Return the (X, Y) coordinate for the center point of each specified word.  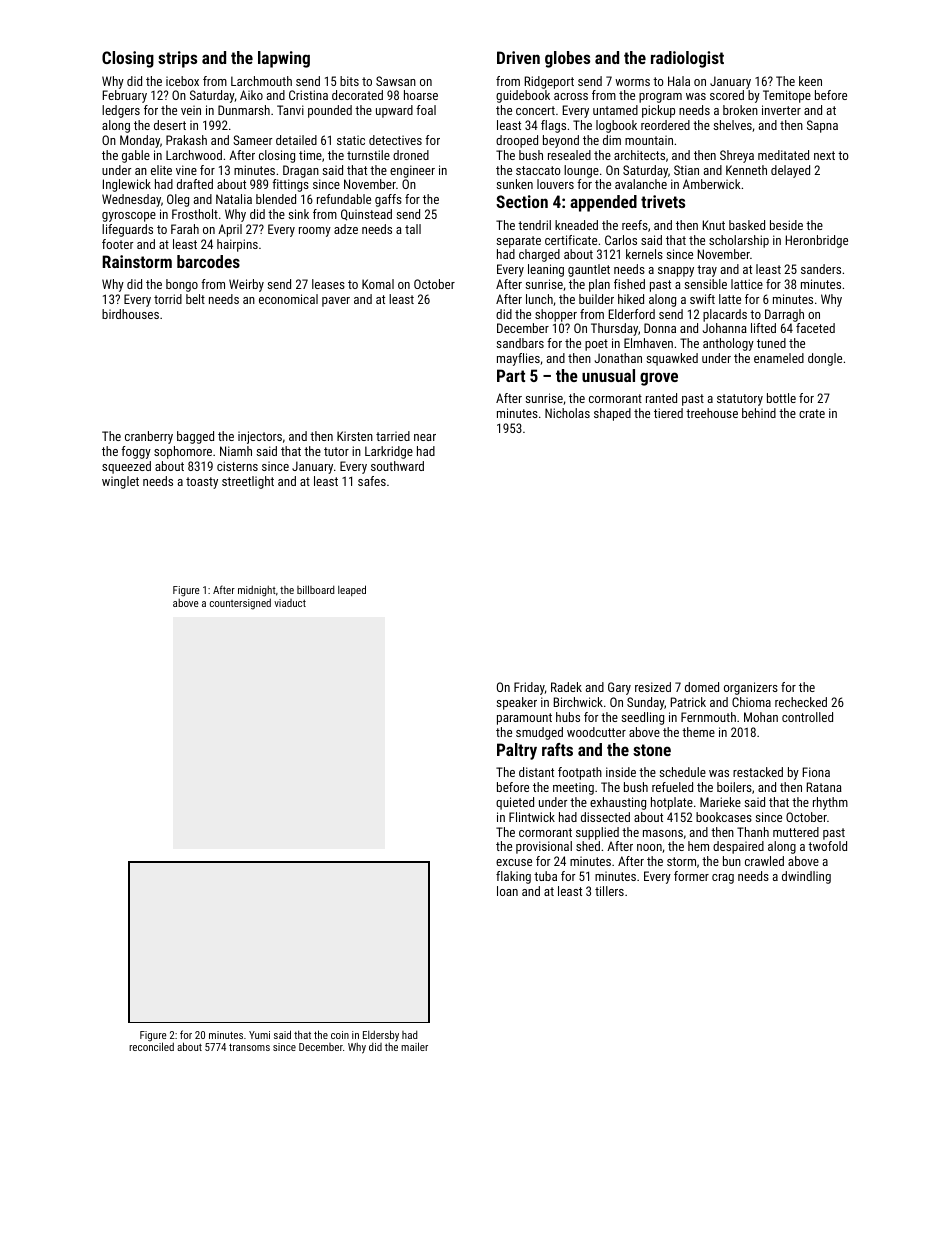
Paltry (517, 751)
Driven (518, 57)
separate (519, 242)
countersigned (240, 604)
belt (195, 299)
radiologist (687, 59)
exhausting (618, 803)
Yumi (259, 1035)
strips (177, 59)
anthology (728, 344)
